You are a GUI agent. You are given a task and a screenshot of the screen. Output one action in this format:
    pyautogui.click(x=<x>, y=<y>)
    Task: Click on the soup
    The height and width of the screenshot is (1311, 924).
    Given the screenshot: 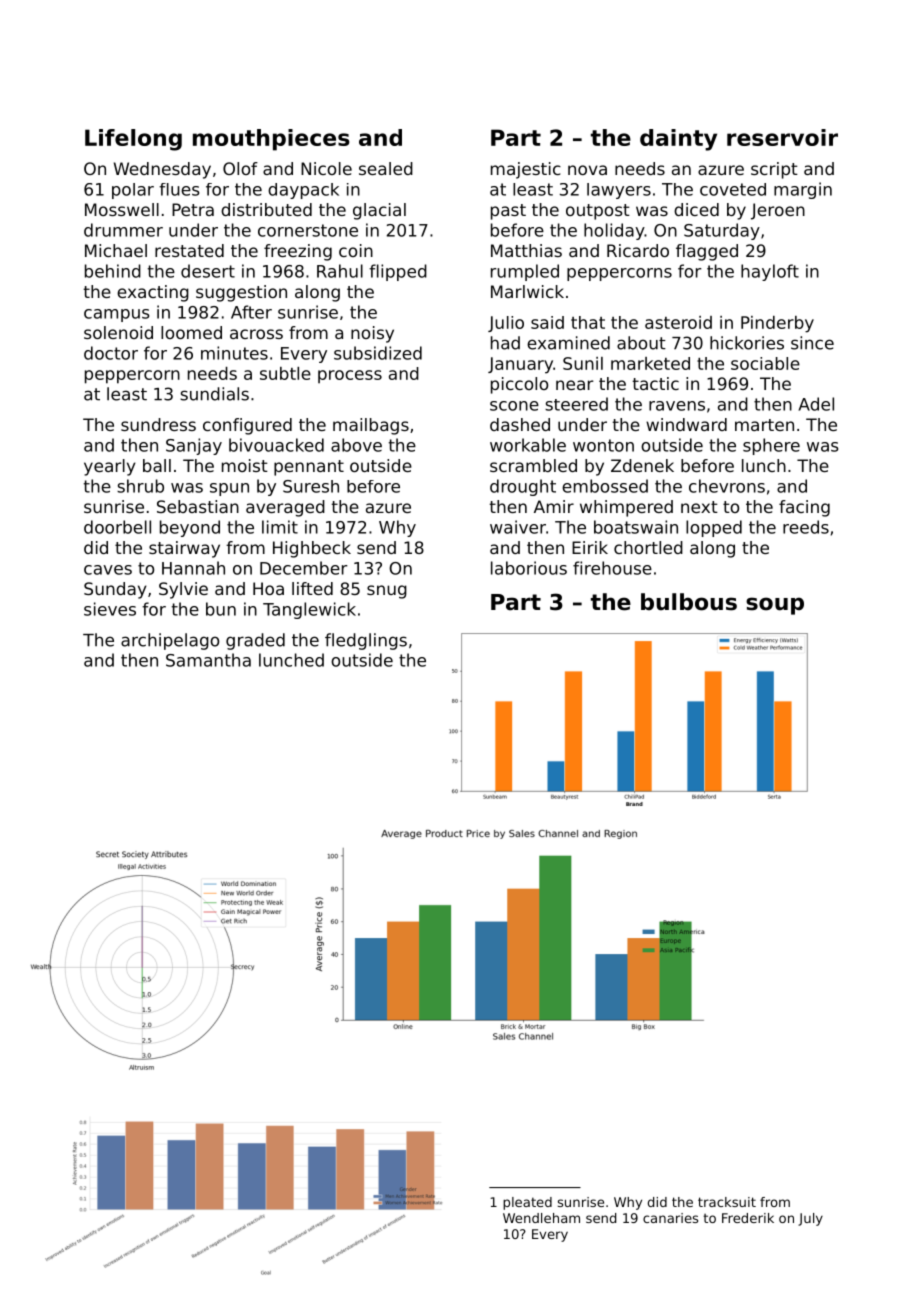 What is the action you would take?
    pyautogui.click(x=775, y=606)
